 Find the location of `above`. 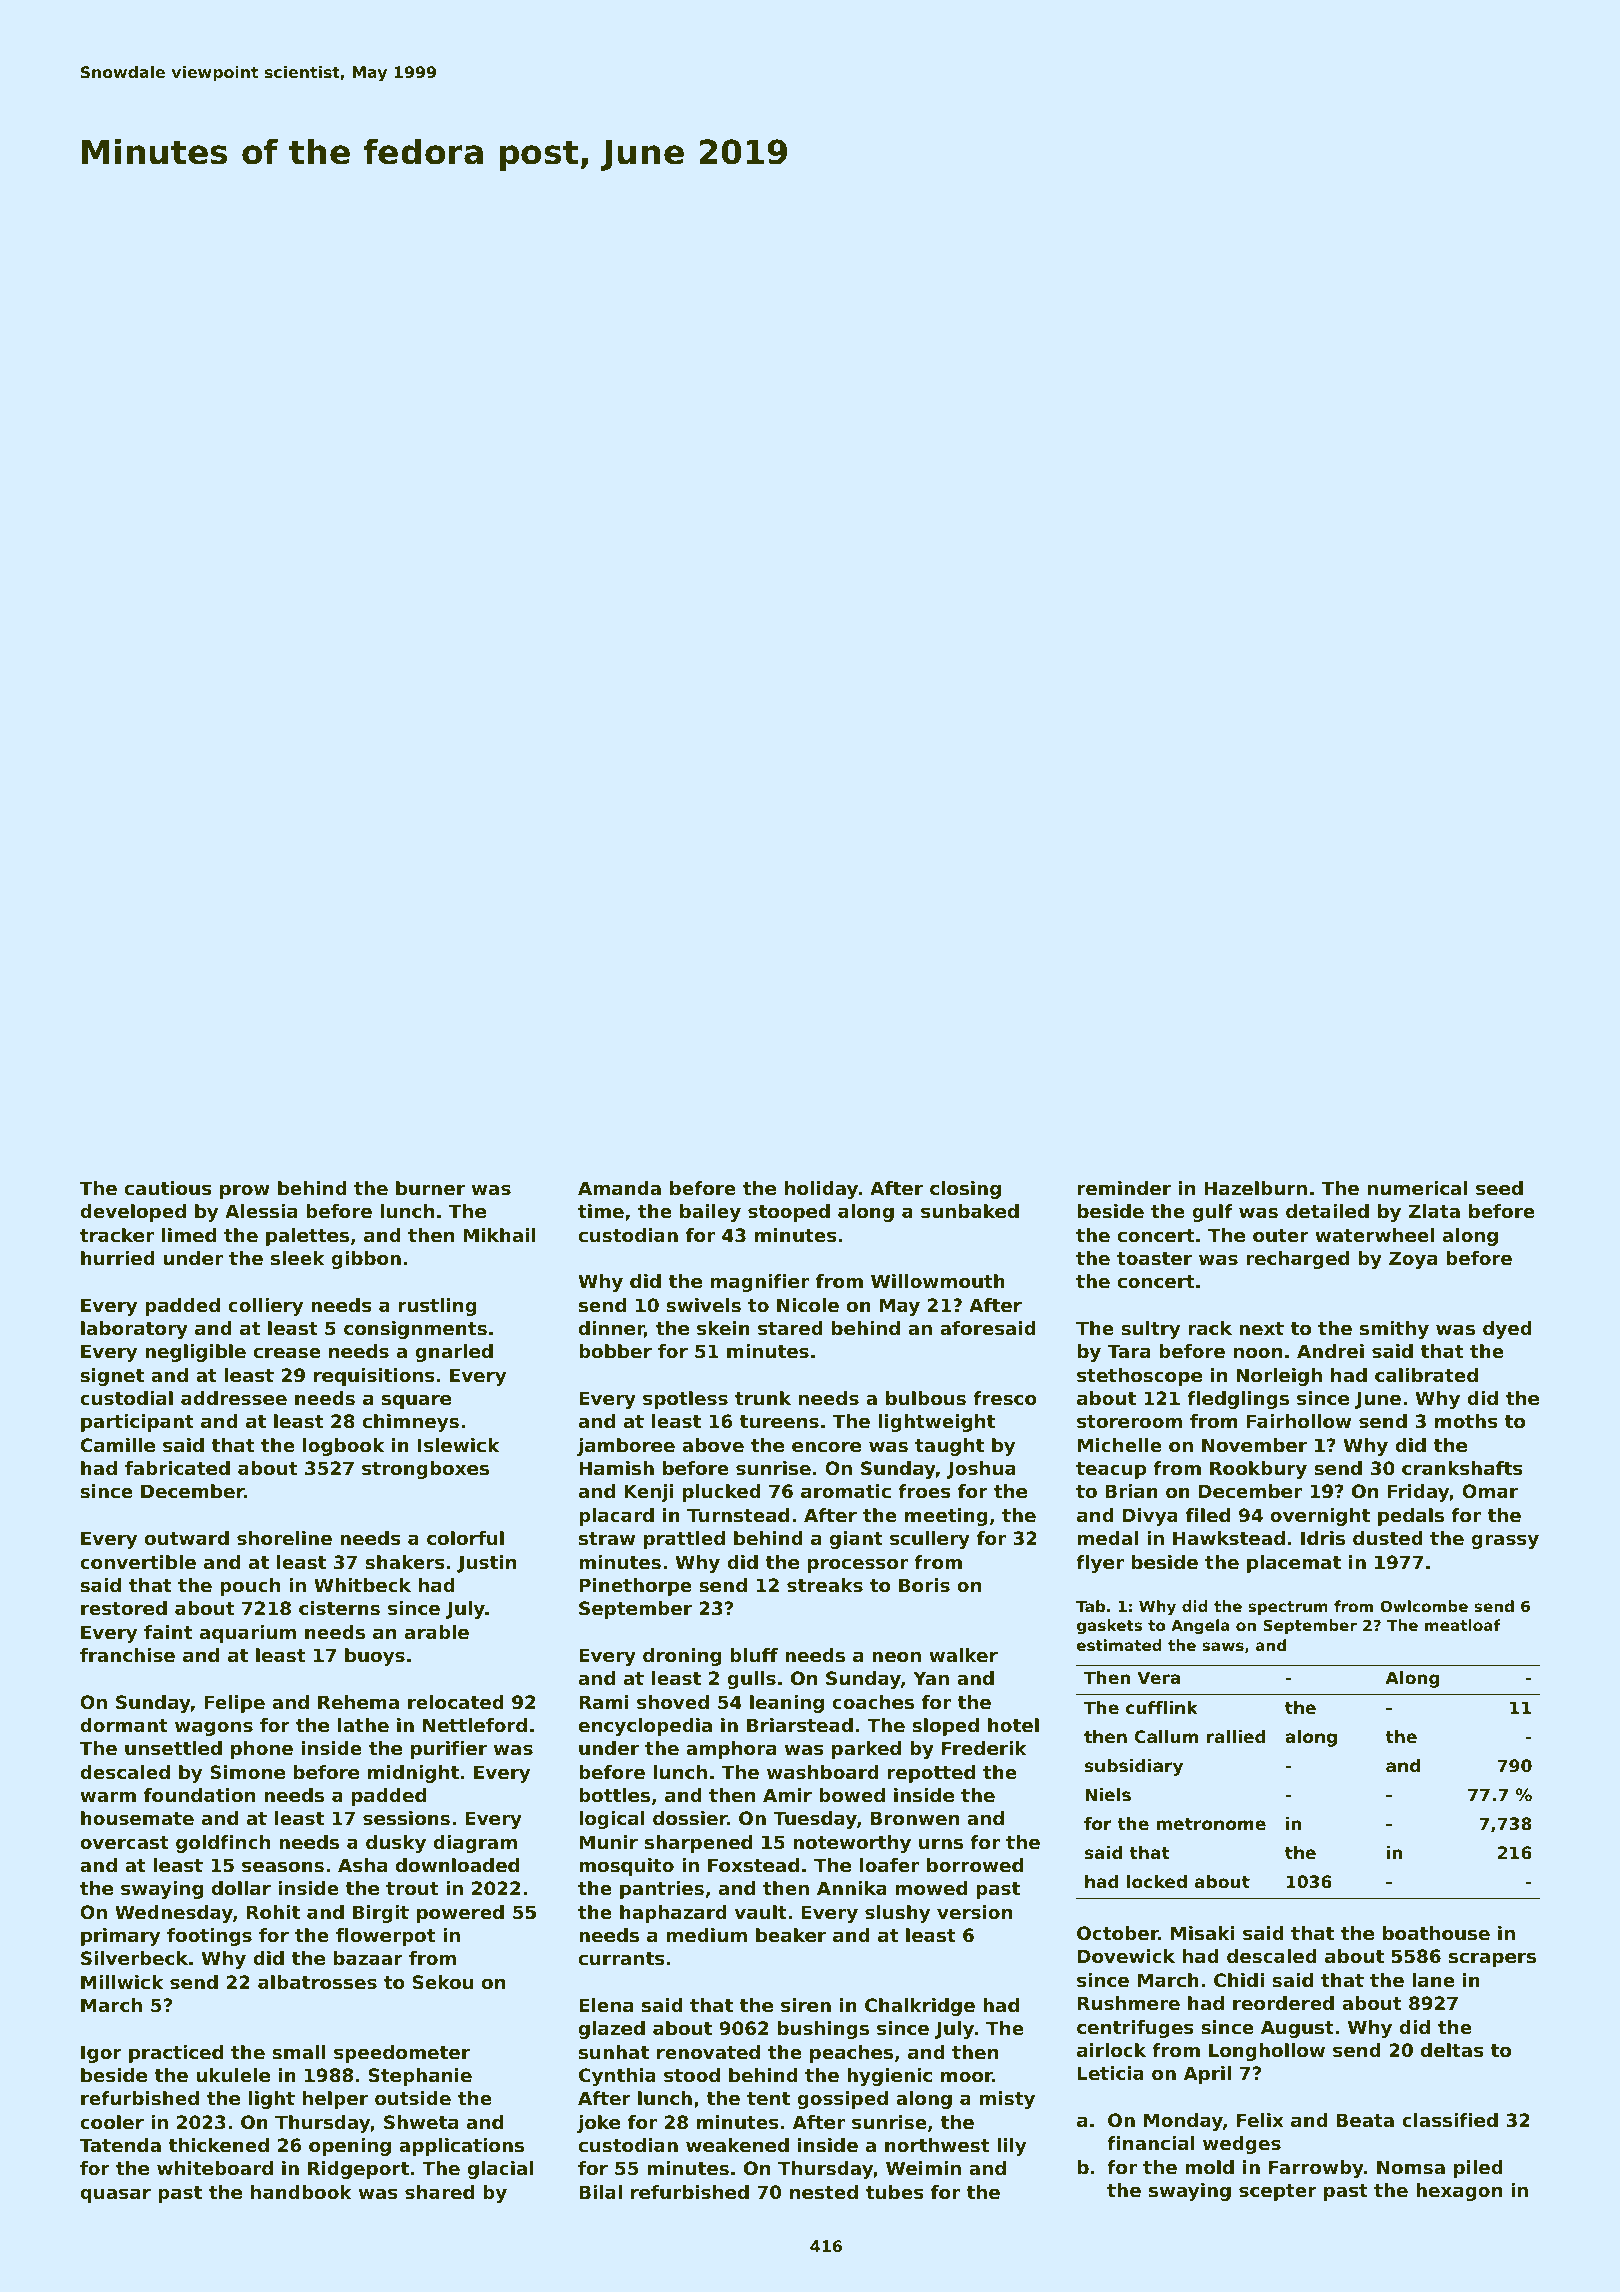

above is located at coordinates (713, 1445).
